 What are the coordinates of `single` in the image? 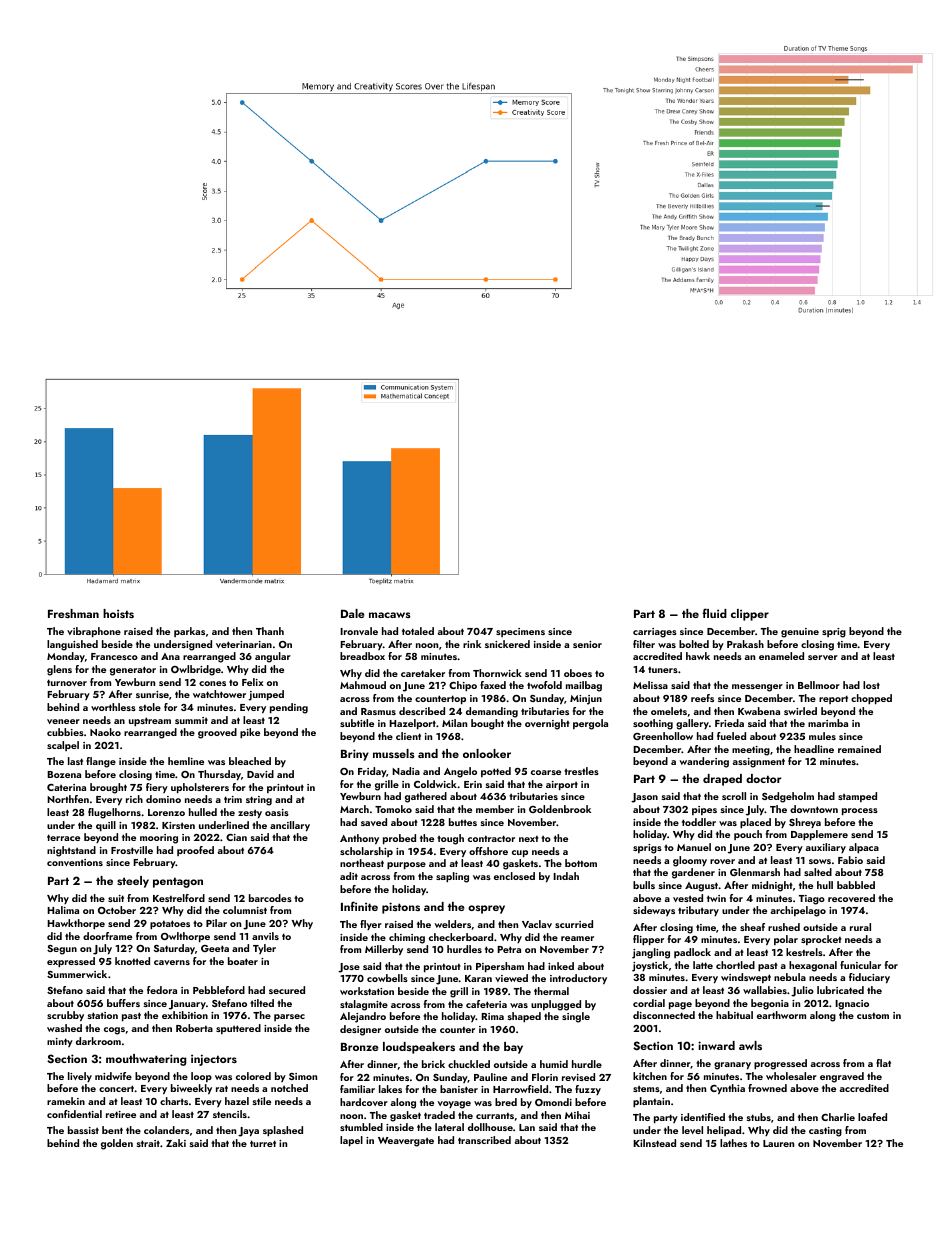 It's located at (576, 1017).
